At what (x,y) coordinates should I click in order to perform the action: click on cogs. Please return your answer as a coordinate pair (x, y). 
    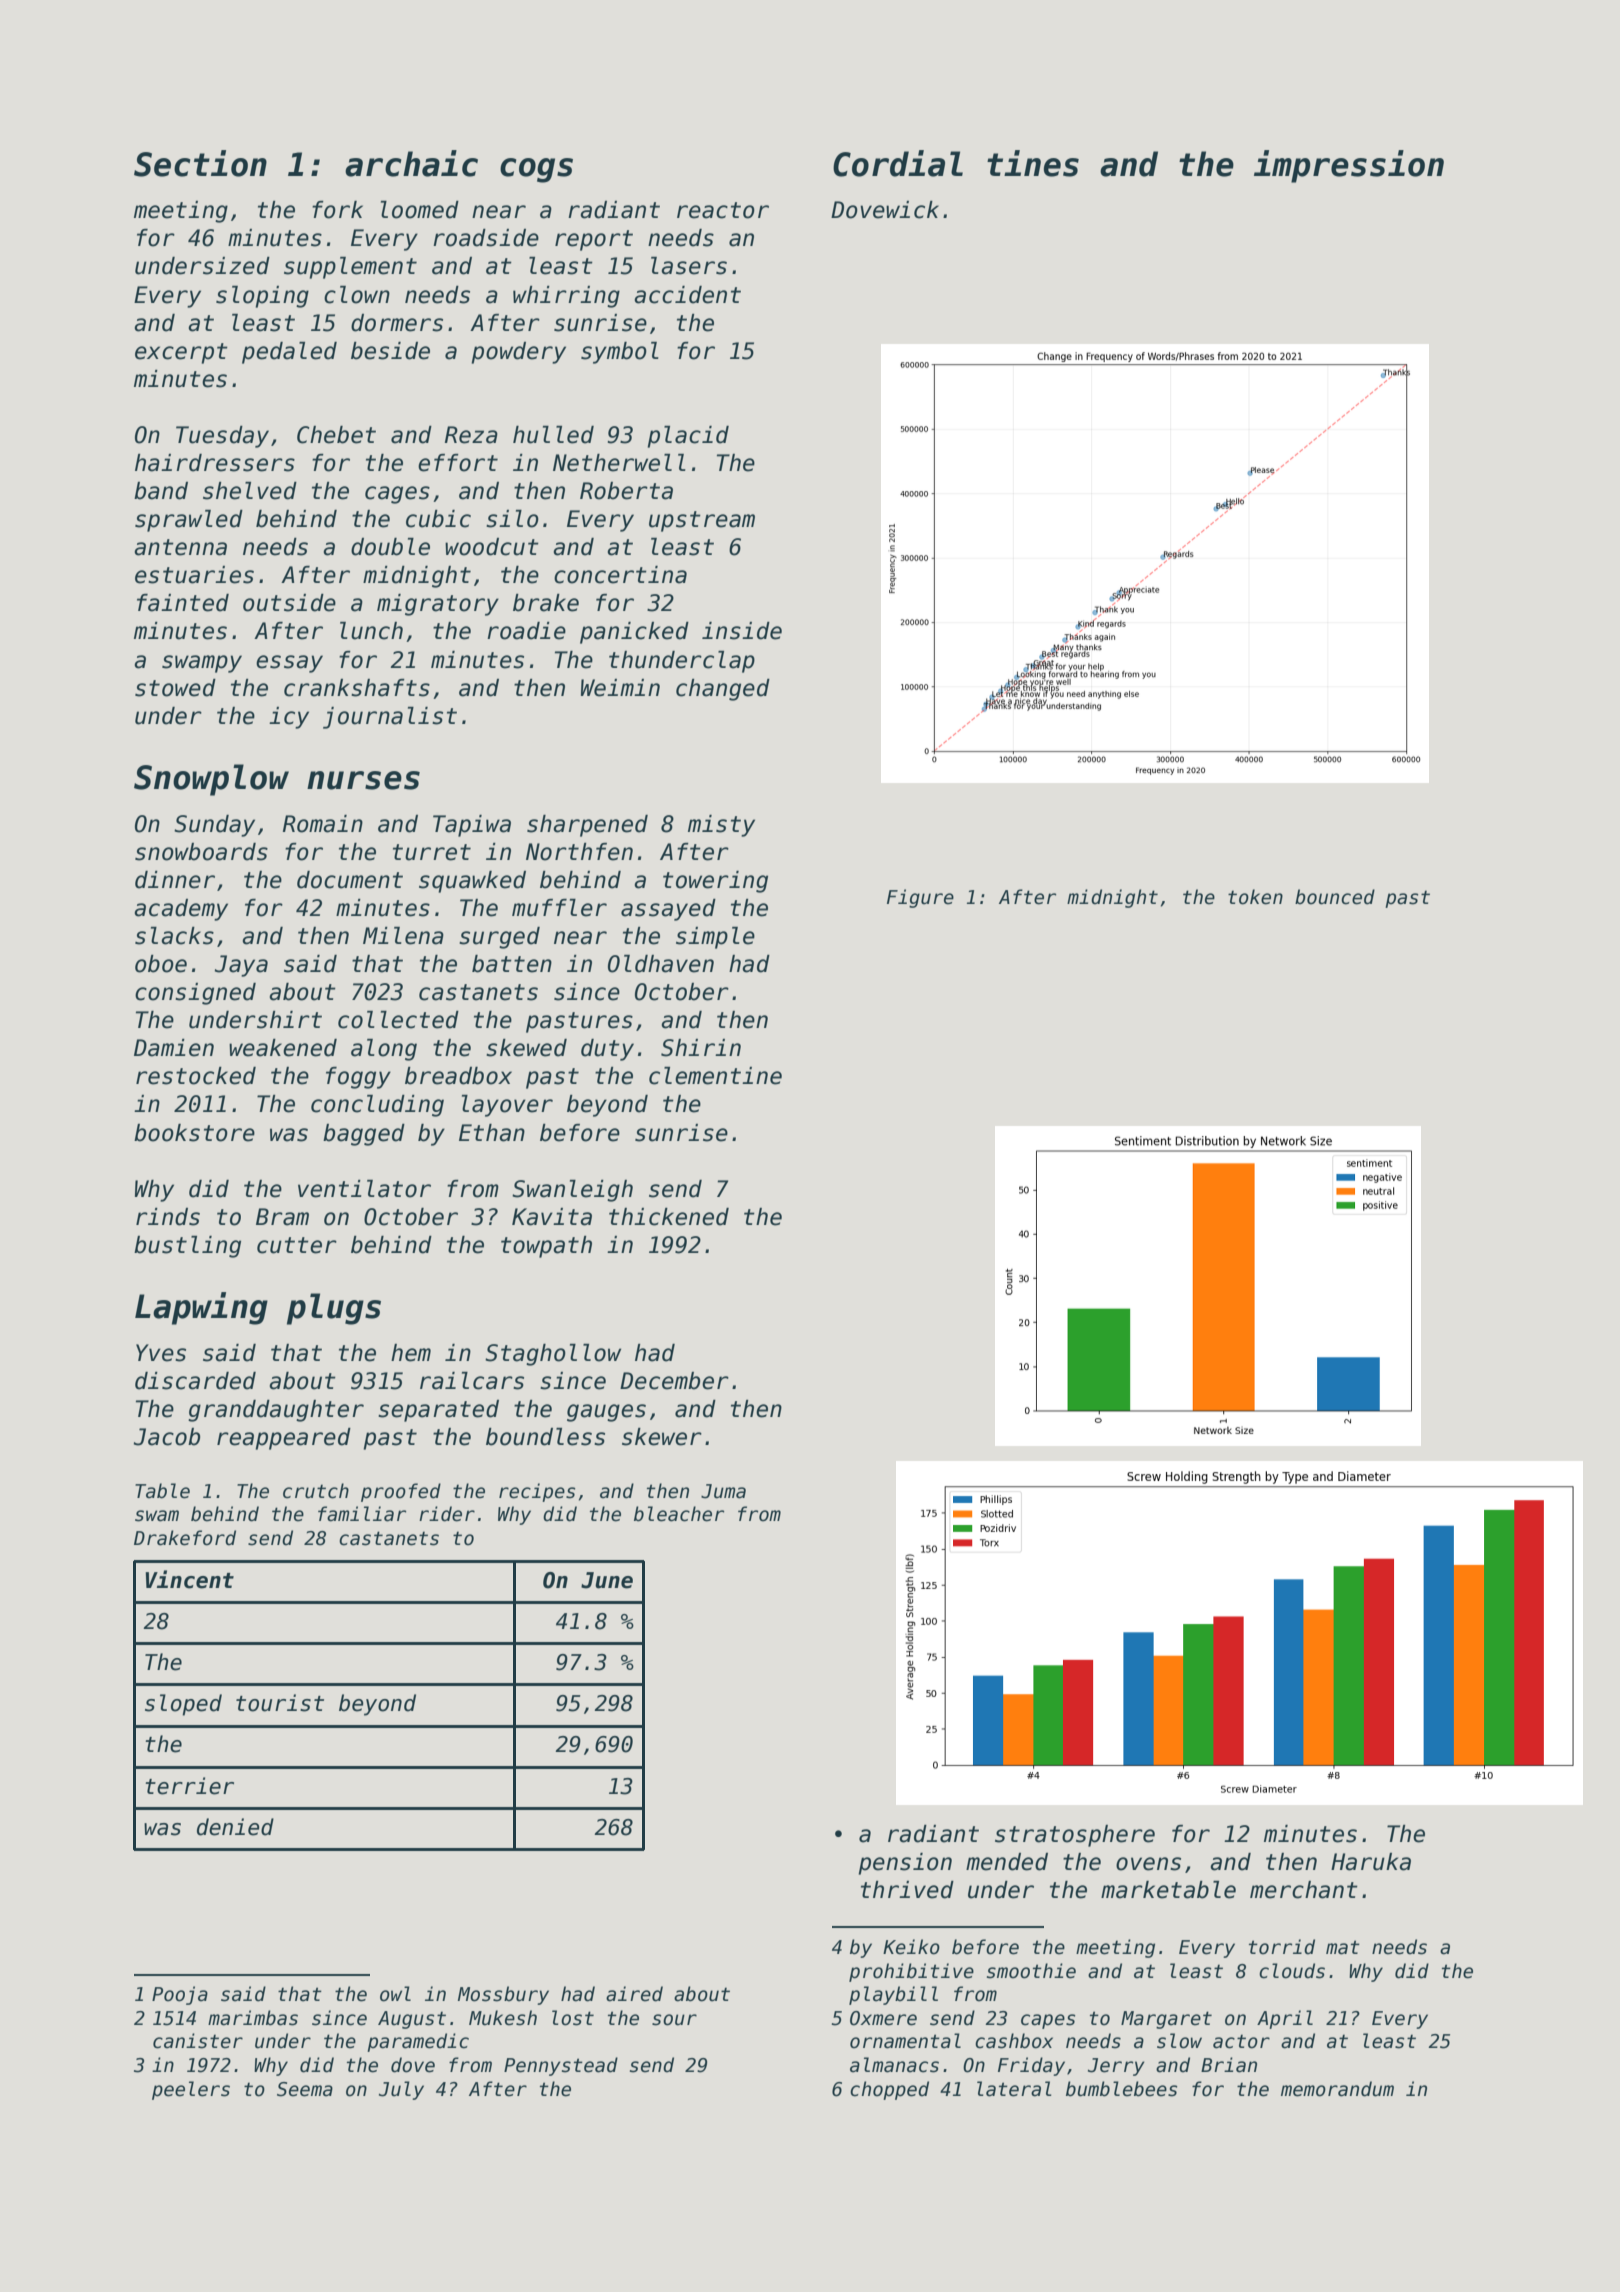
    Looking at the image, I should click on (536, 170).
